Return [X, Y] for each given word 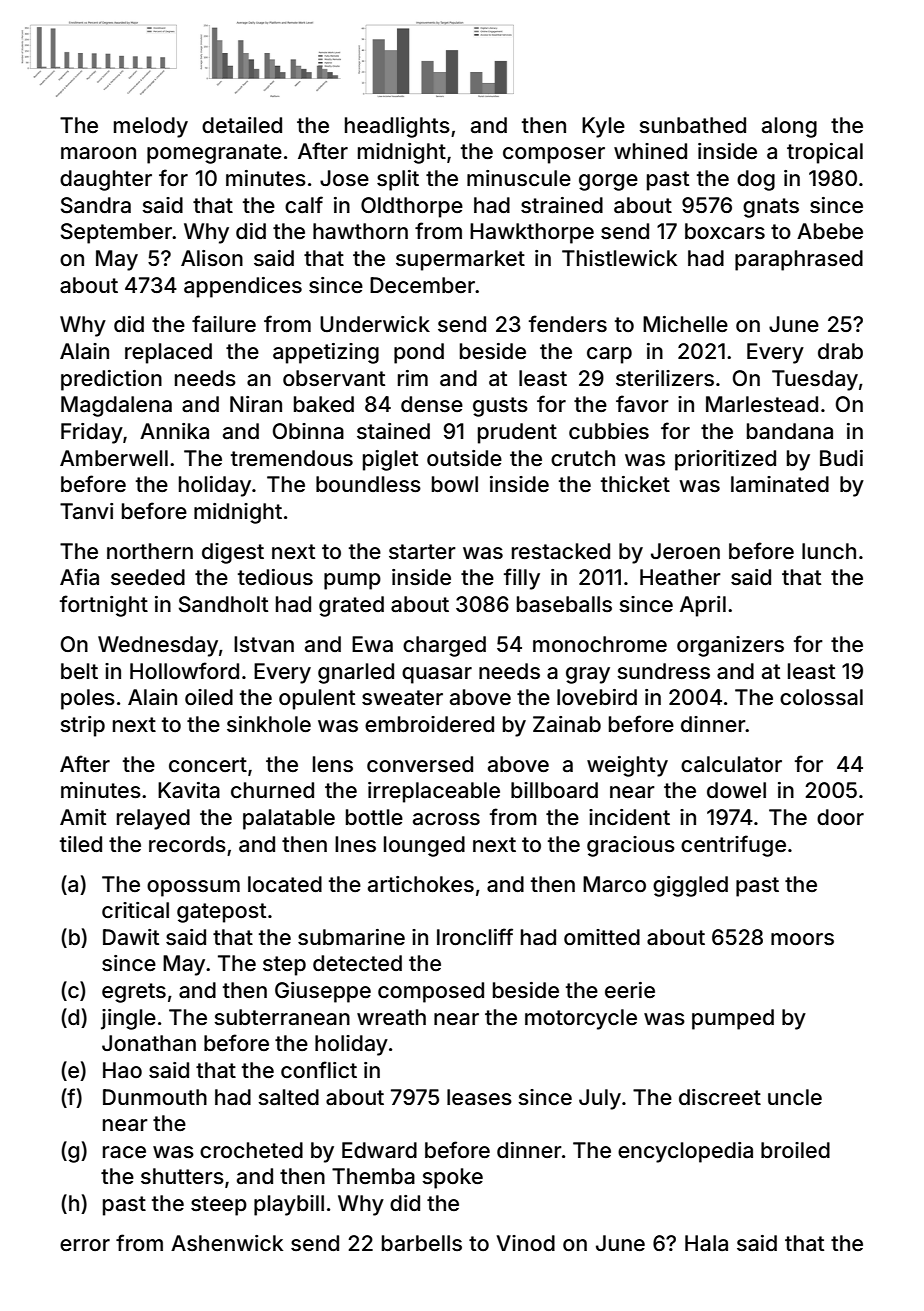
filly [522, 579]
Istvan [264, 644]
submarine [351, 937]
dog [756, 180]
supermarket [460, 260]
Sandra [96, 205]
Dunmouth [155, 1097]
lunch [829, 551]
